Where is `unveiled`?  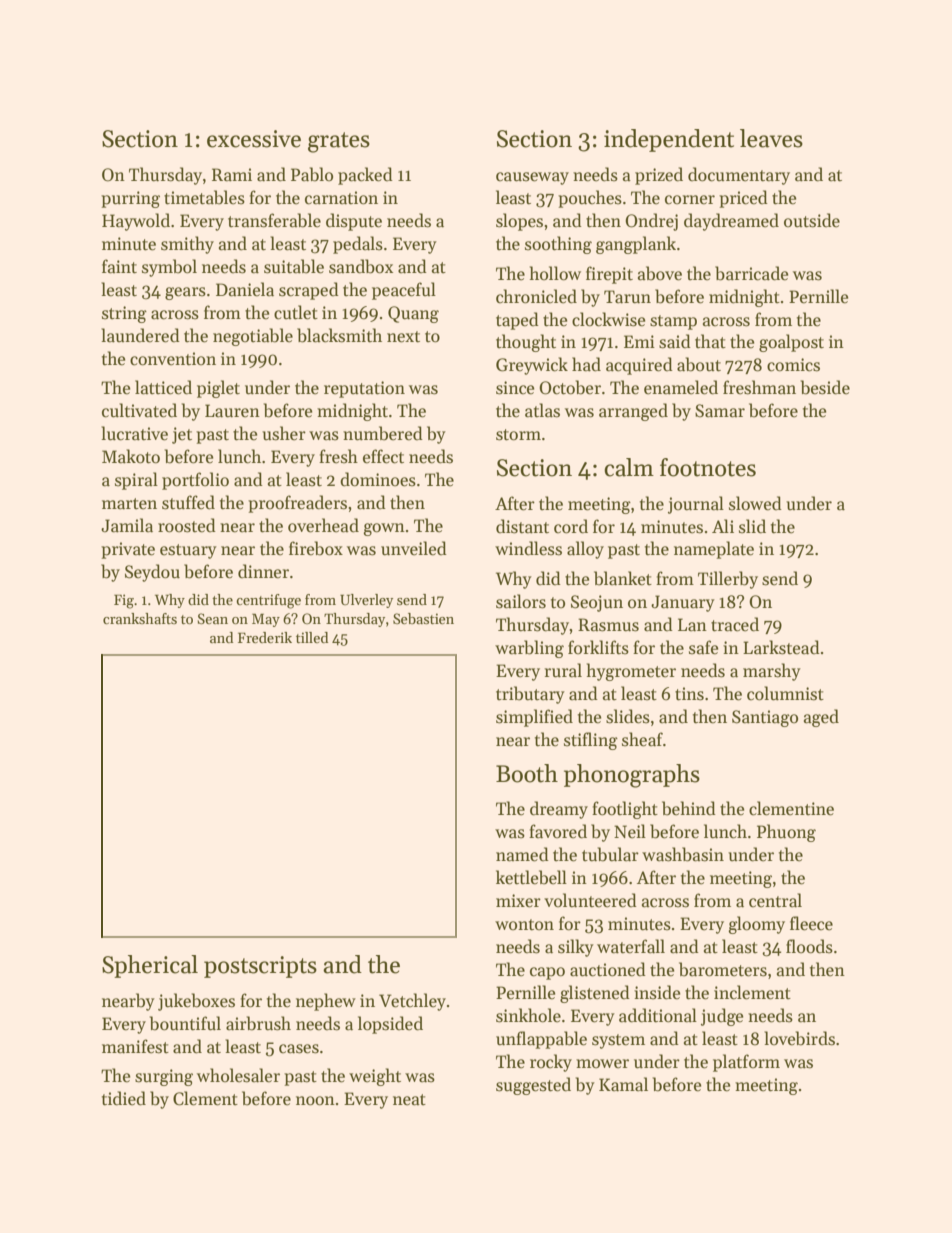 unveiled is located at coordinates (414, 548).
